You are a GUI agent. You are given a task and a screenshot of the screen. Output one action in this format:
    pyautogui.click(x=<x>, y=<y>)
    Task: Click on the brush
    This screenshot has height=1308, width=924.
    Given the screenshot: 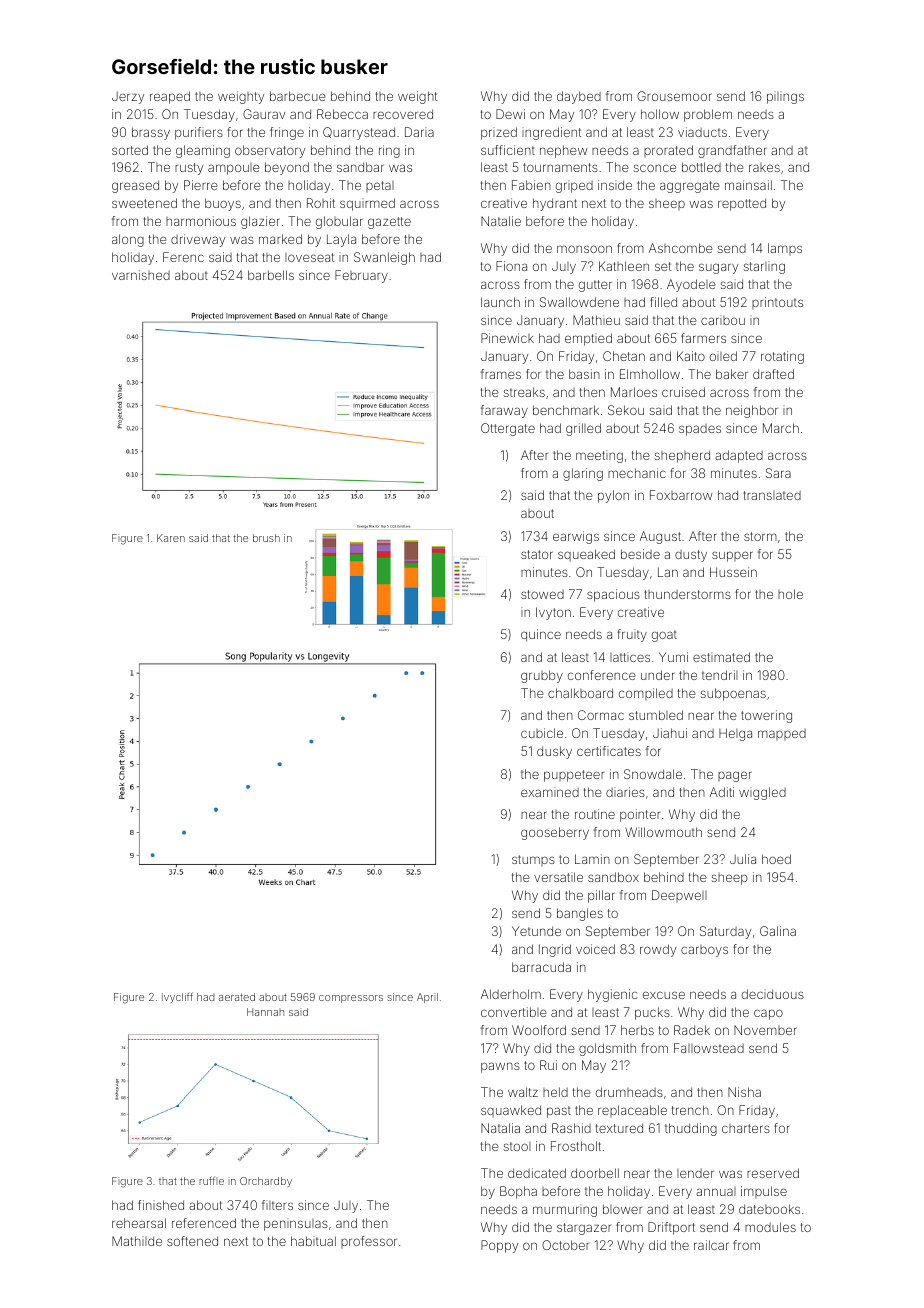 What is the action you would take?
    pyautogui.click(x=266, y=538)
